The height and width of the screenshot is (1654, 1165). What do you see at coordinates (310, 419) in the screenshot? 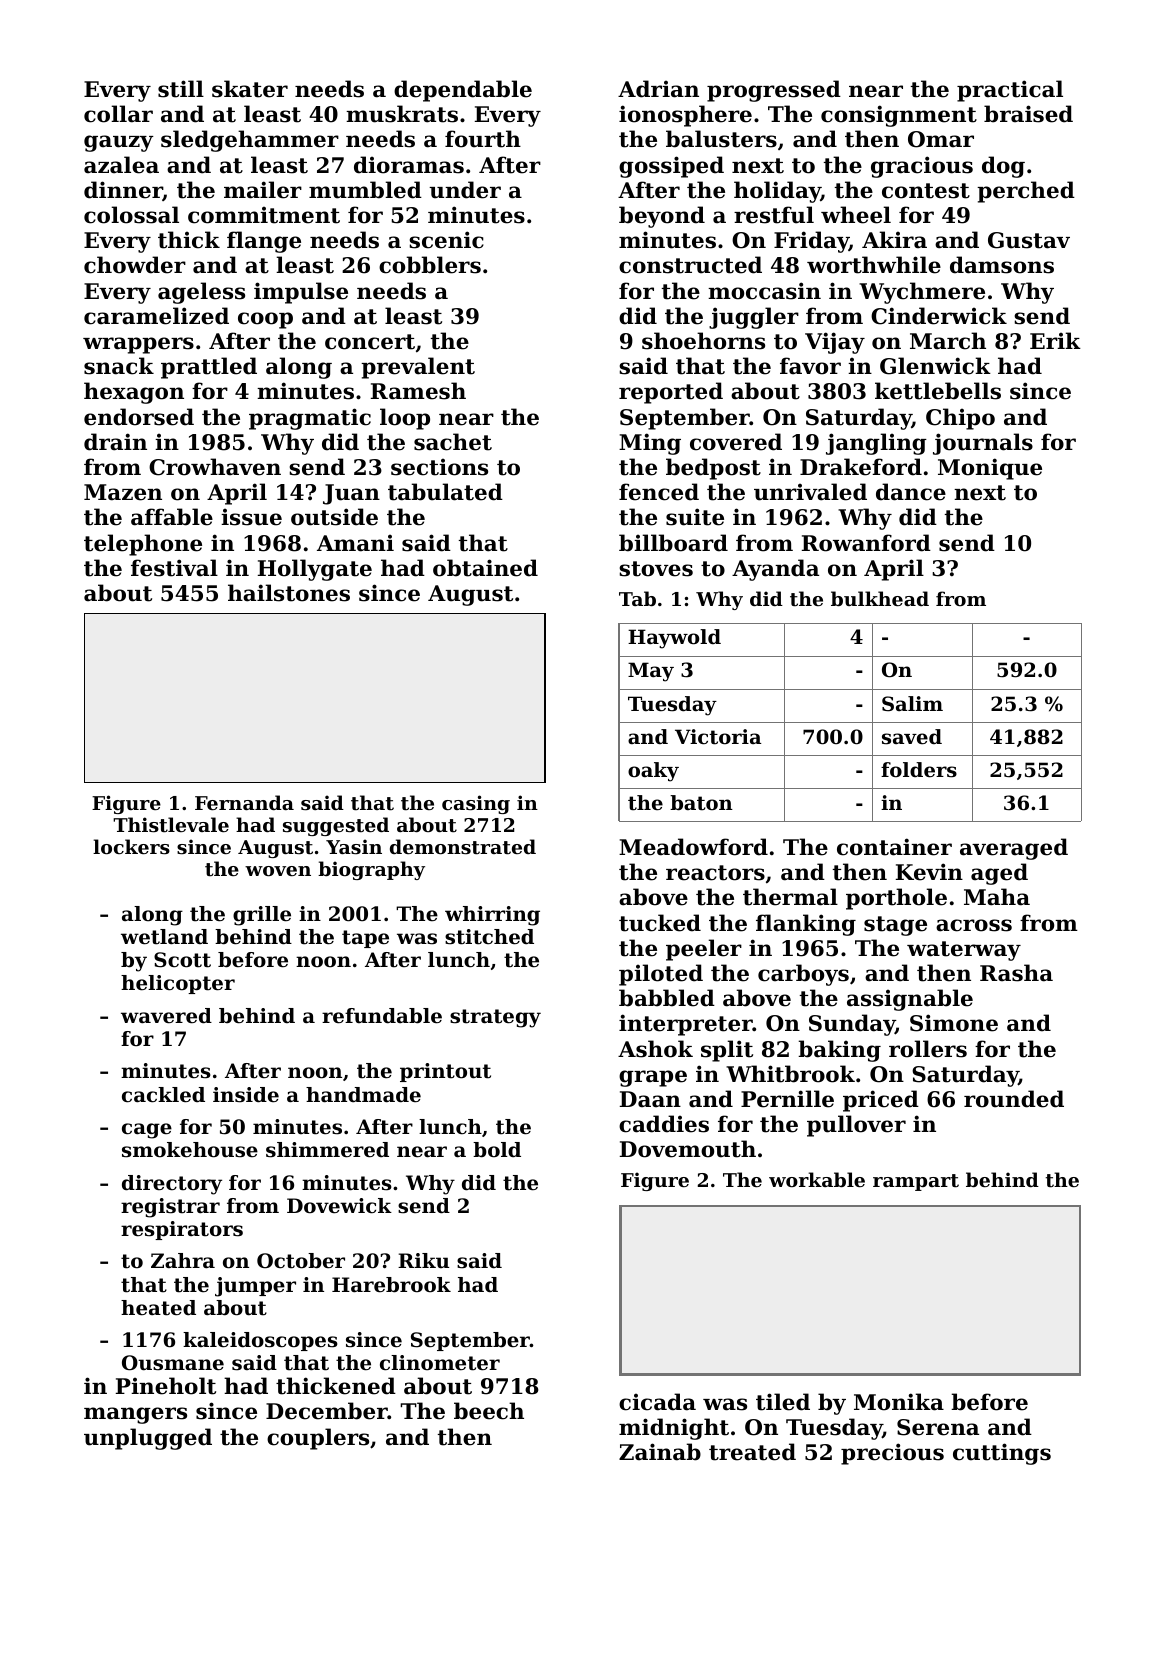
I see `pragmatic` at bounding box center [310, 419].
